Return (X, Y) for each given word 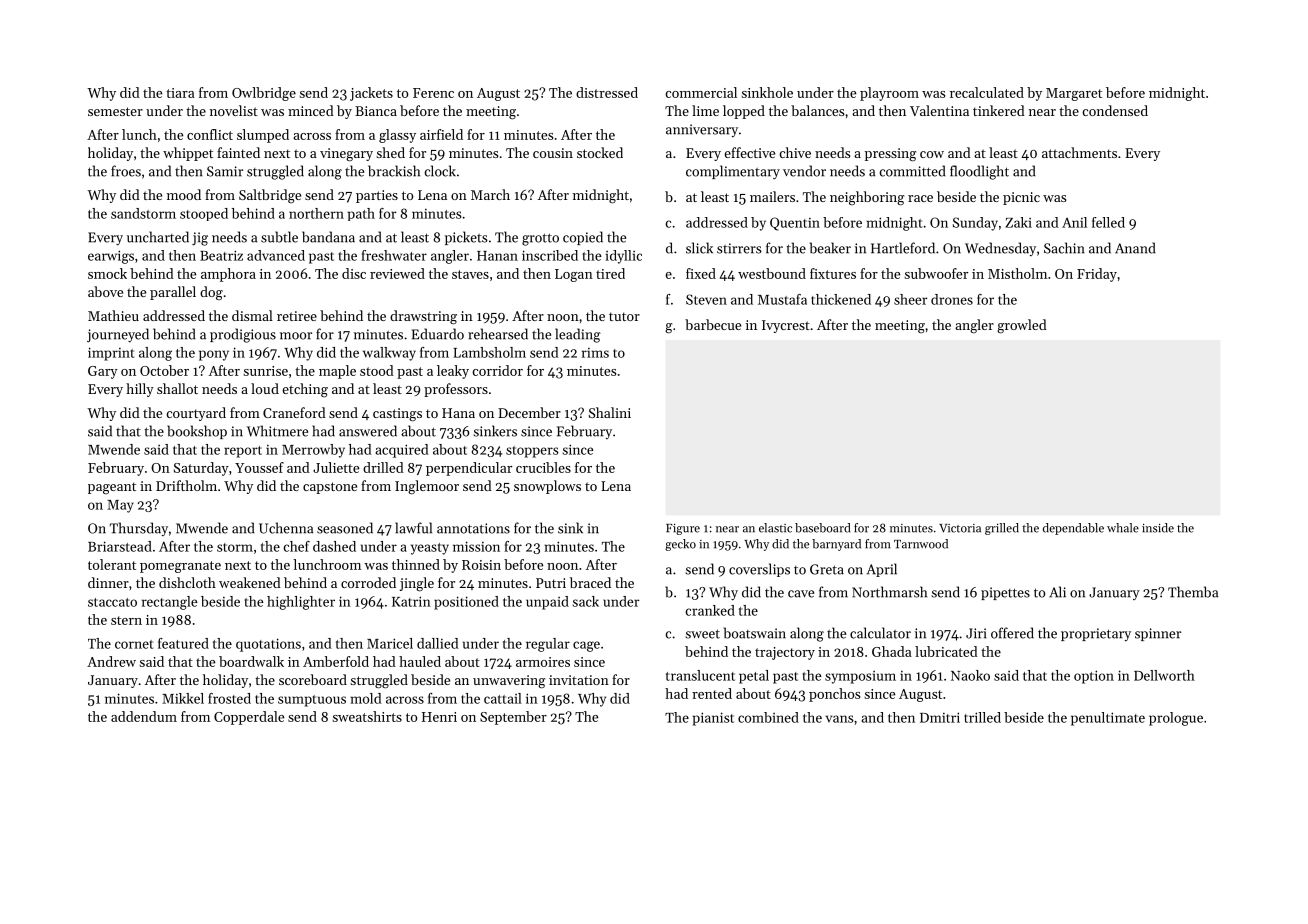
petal (754, 677)
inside (1158, 528)
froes (126, 171)
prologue (1176, 719)
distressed (607, 92)
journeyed (118, 335)
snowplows (547, 487)
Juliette (336, 467)
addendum (144, 716)
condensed (1115, 110)
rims (595, 353)
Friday (1097, 275)
